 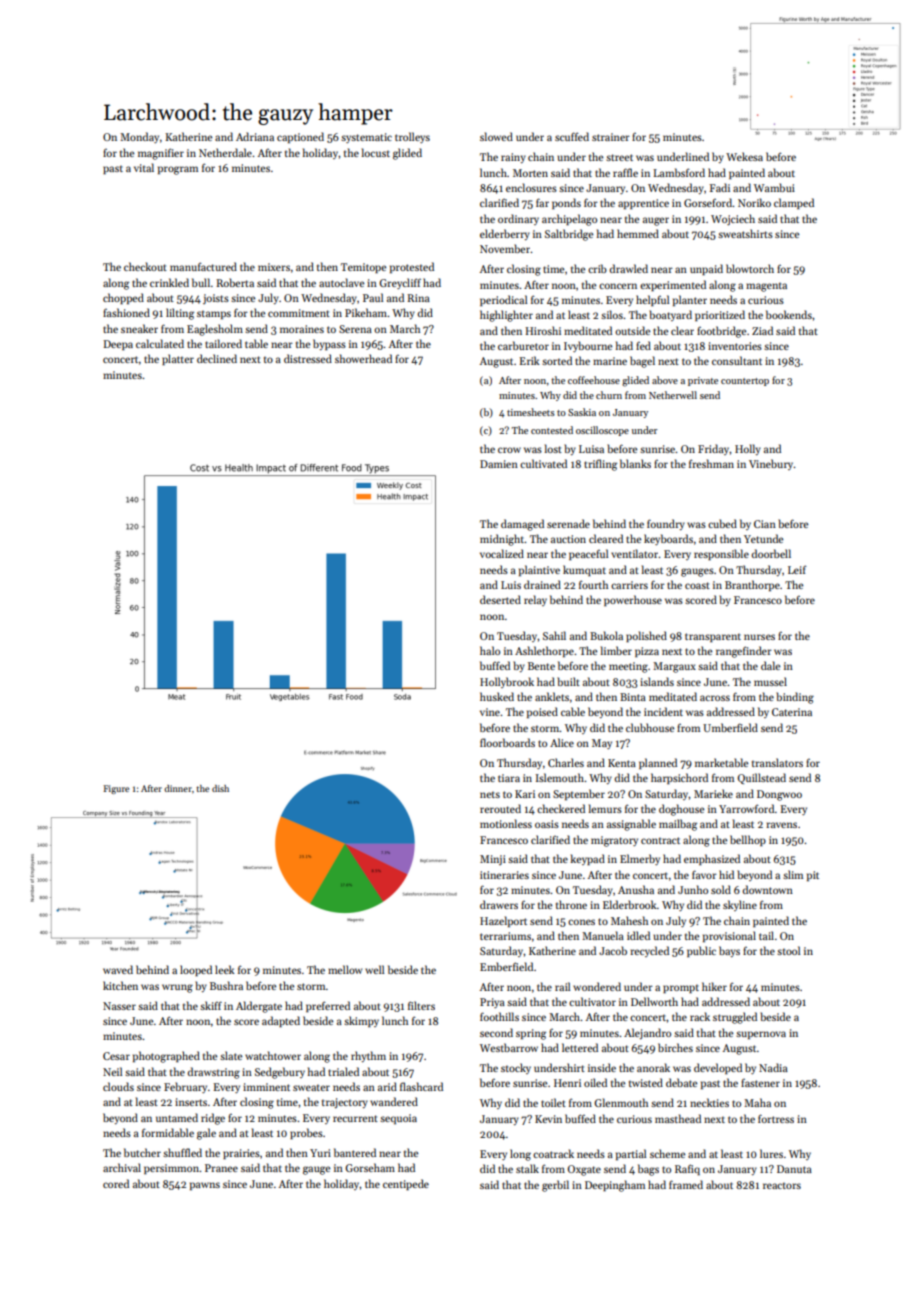 What do you see at coordinates (161, 154) in the screenshot?
I see `magnifier` at bounding box center [161, 154].
